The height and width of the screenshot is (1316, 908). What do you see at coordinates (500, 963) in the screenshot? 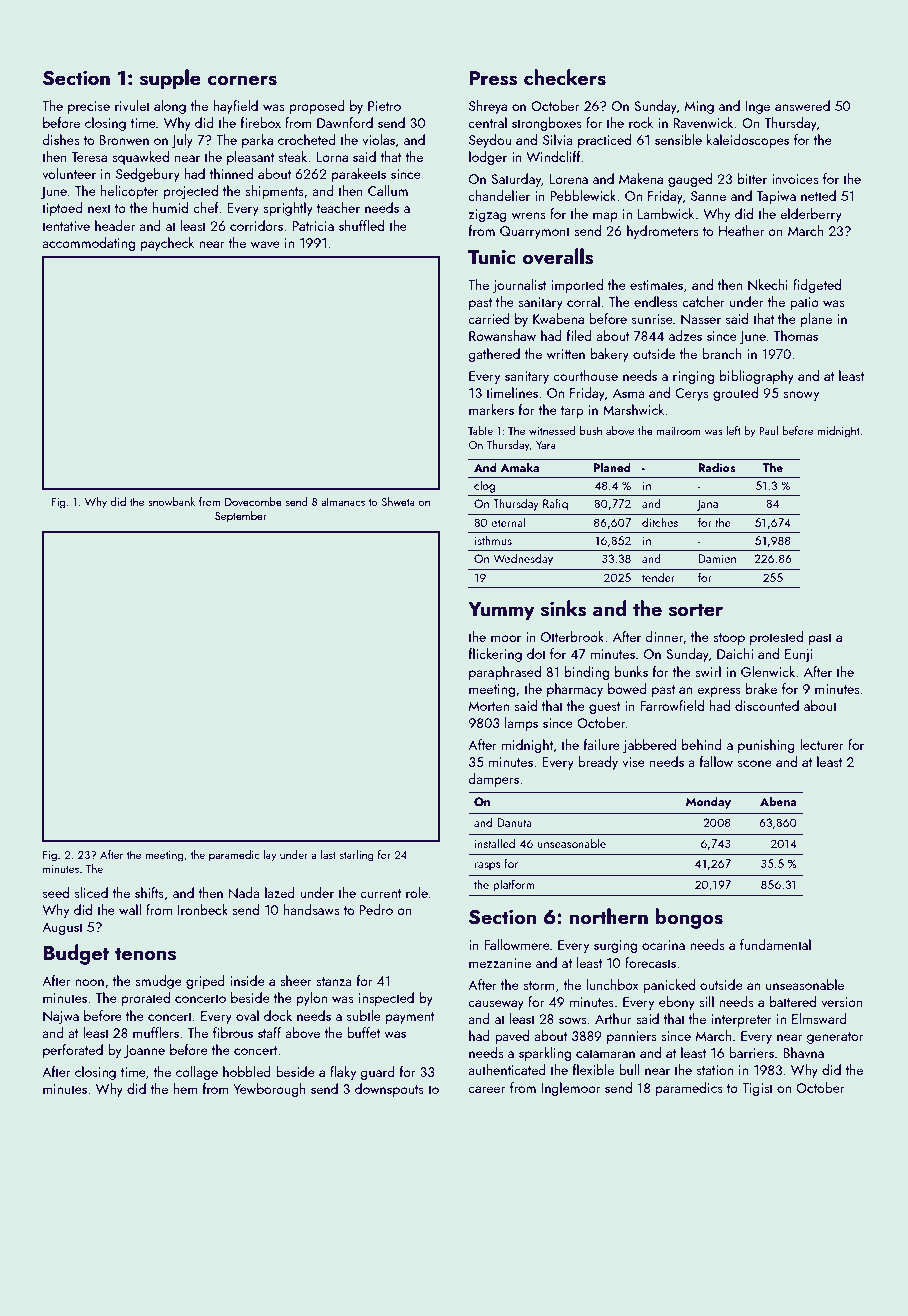
I see `mezzanine` at bounding box center [500, 963].
